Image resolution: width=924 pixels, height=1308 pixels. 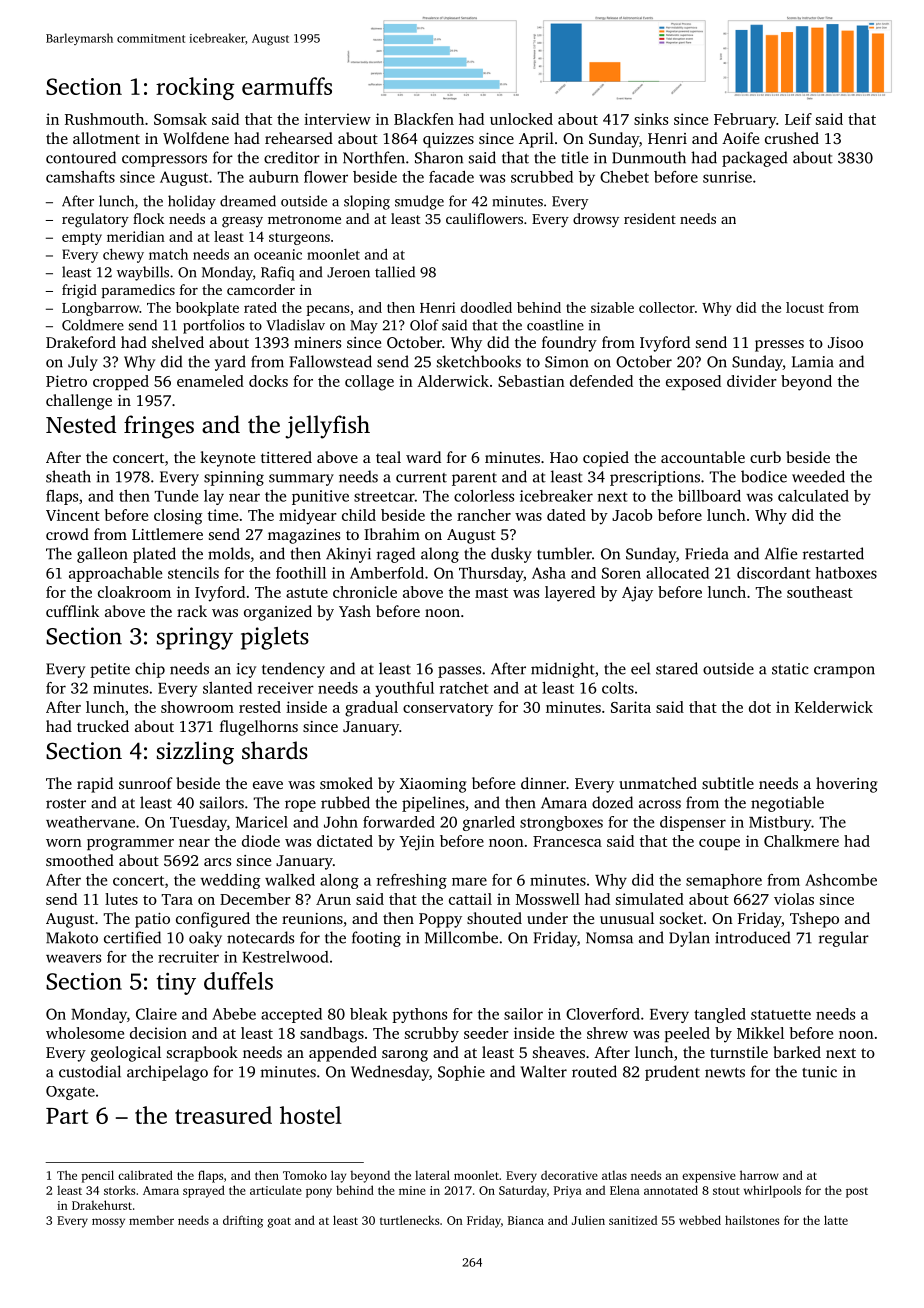 What do you see at coordinates (337, 119) in the screenshot?
I see `interview` at bounding box center [337, 119].
